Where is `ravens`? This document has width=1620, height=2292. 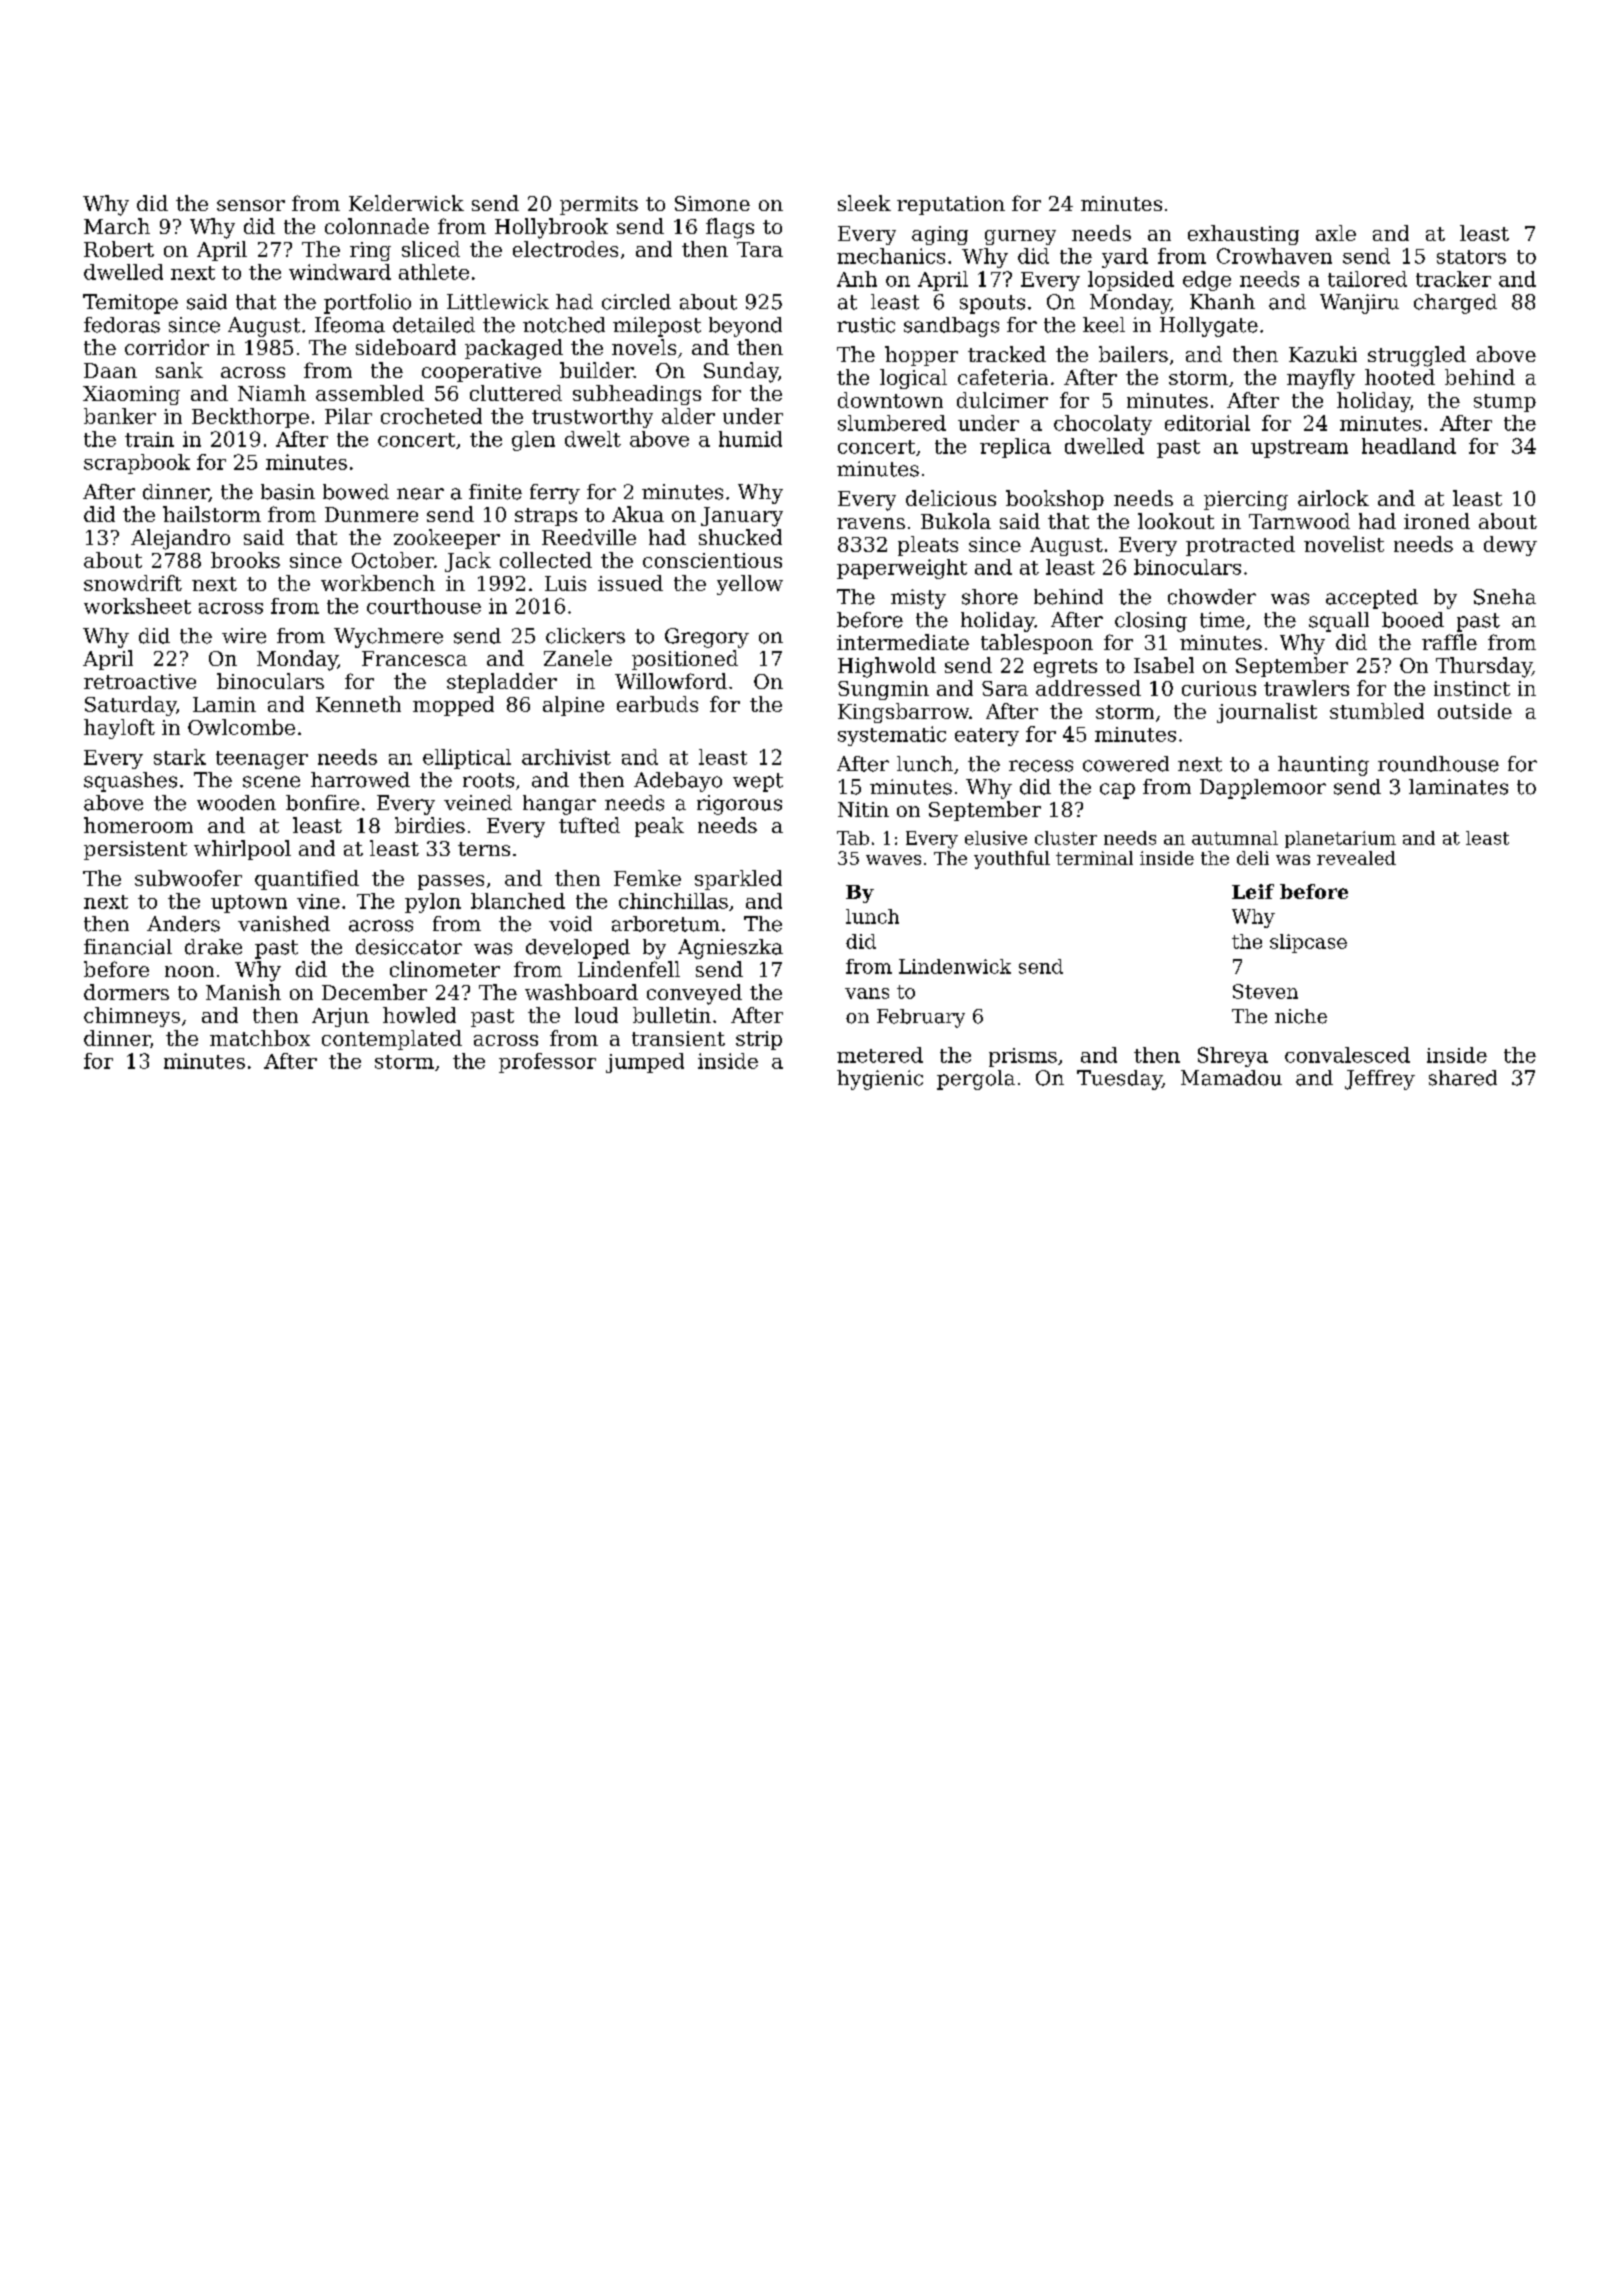
ravens is located at coordinates (871, 523).
